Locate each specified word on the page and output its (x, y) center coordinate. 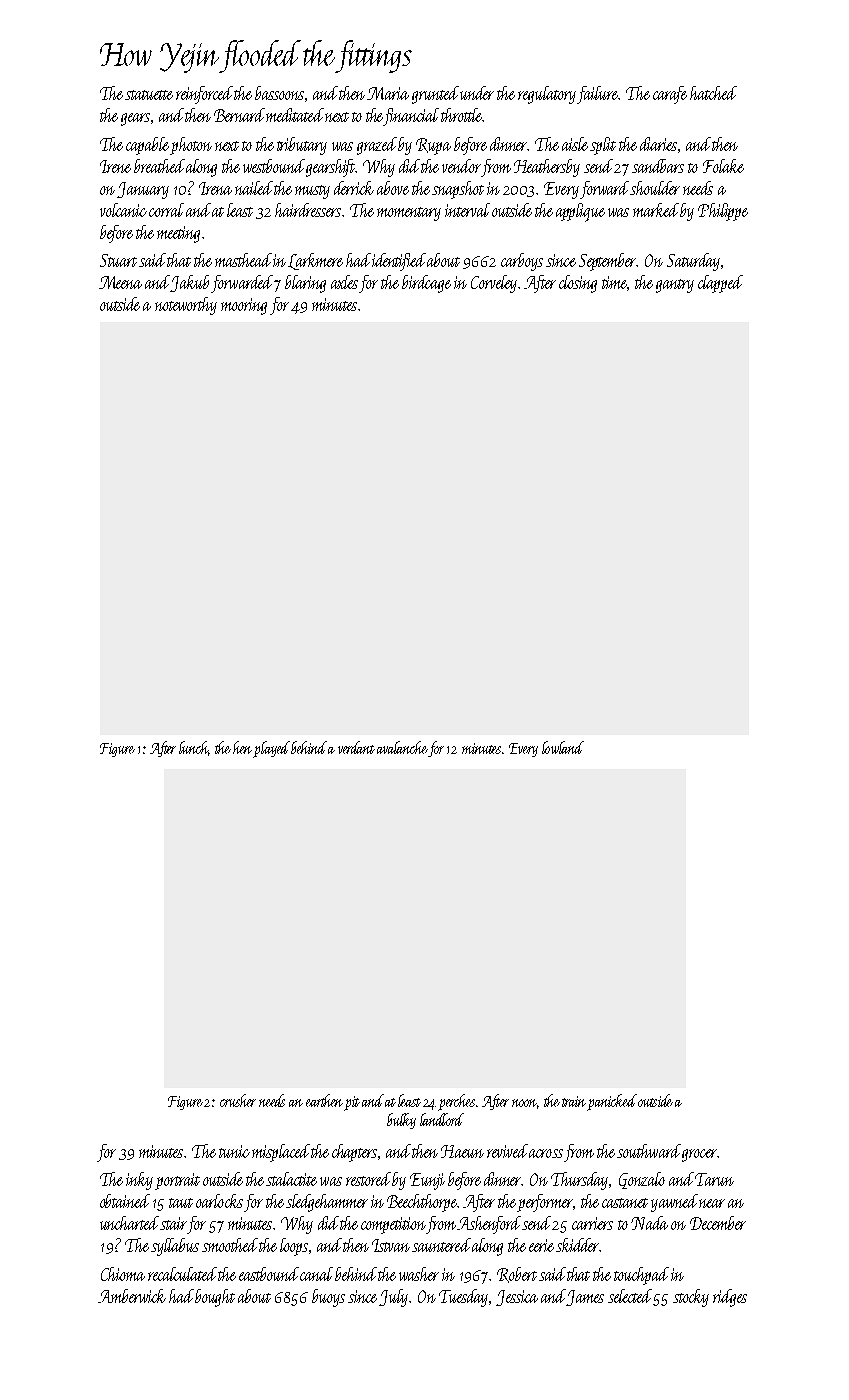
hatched (713, 93)
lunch (194, 748)
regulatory (547, 95)
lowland (563, 747)
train (574, 1101)
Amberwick (132, 1296)
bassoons (280, 94)
